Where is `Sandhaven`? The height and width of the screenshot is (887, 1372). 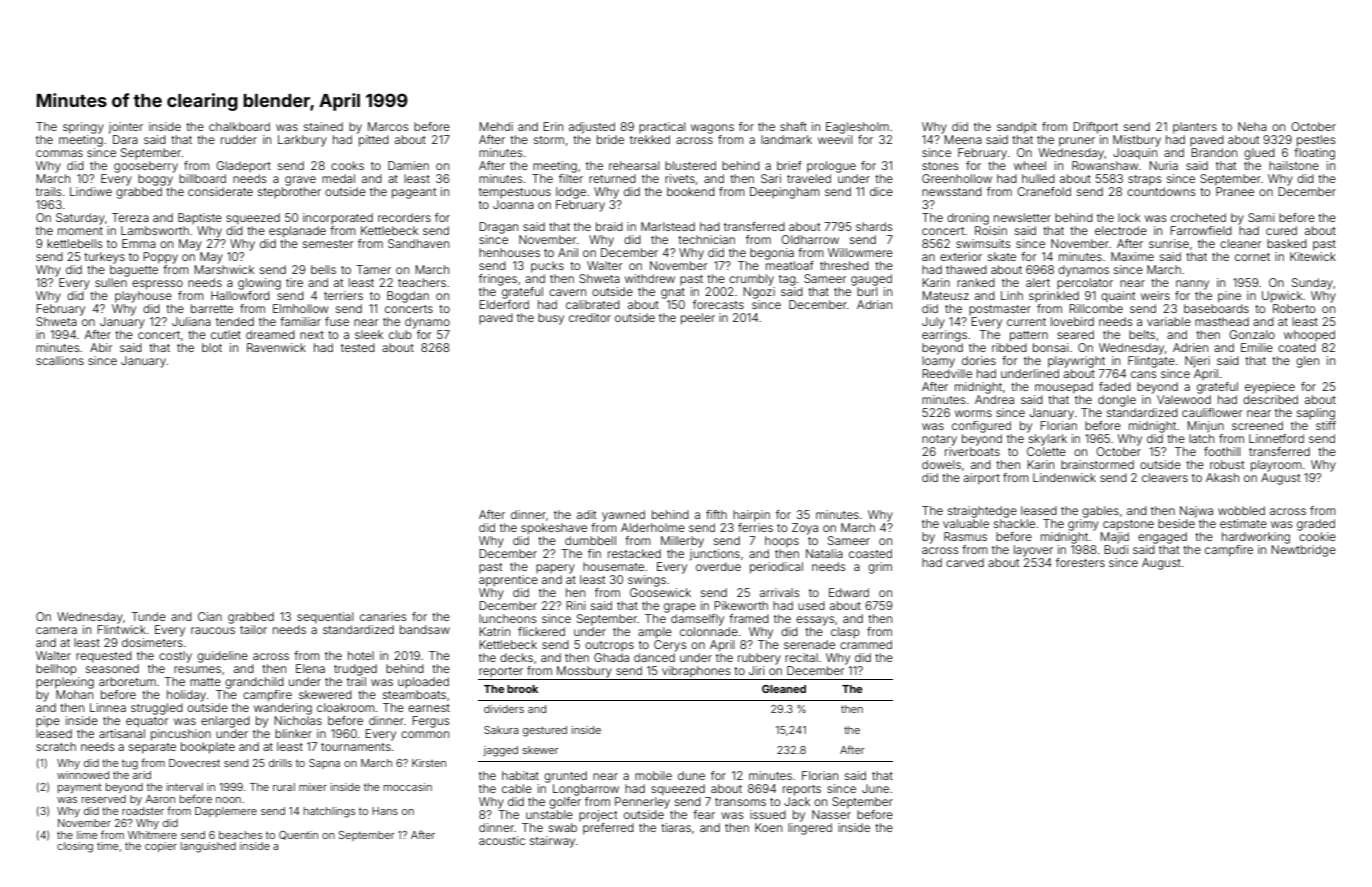 Sandhaven is located at coordinates (418, 243).
